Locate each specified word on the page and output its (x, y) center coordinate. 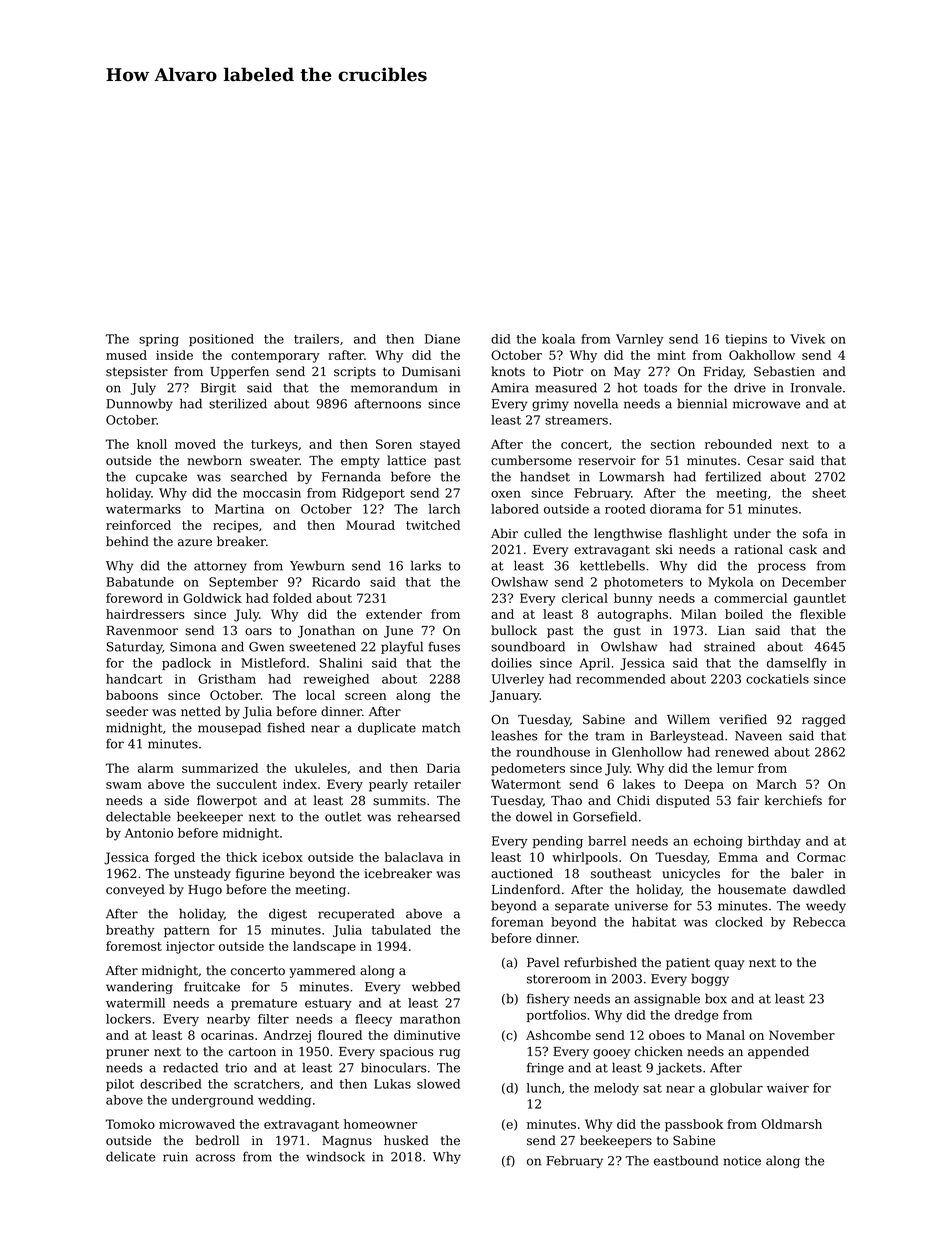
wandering (139, 987)
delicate (130, 1156)
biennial (702, 403)
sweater (275, 461)
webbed (436, 986)
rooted (625, 509)
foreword (134, 598)
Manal (725, 1035)
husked (406, 1140)
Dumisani (431, 372)
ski (664, 549)
